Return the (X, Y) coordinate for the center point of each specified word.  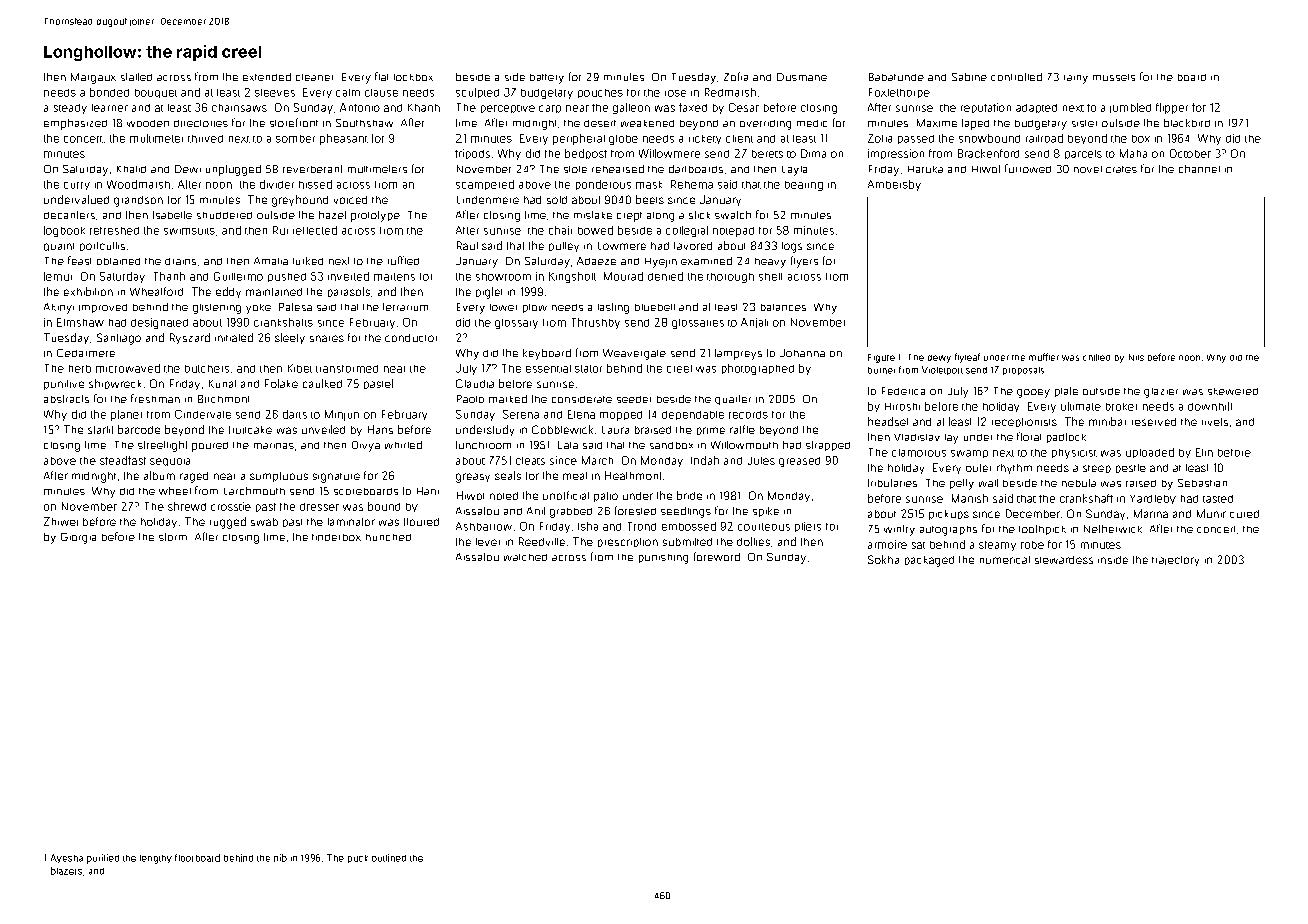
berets (767, 154)
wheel (175, 491)
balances (783, 307)
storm (173, 537)
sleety (290, 338)
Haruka (925, 169)
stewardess (1064, 560)
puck (358, 859)
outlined (389, 858)
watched (525, 557)
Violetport (942, 370)
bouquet (156, 93)
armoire (887, 544)
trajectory (1175, 561)
